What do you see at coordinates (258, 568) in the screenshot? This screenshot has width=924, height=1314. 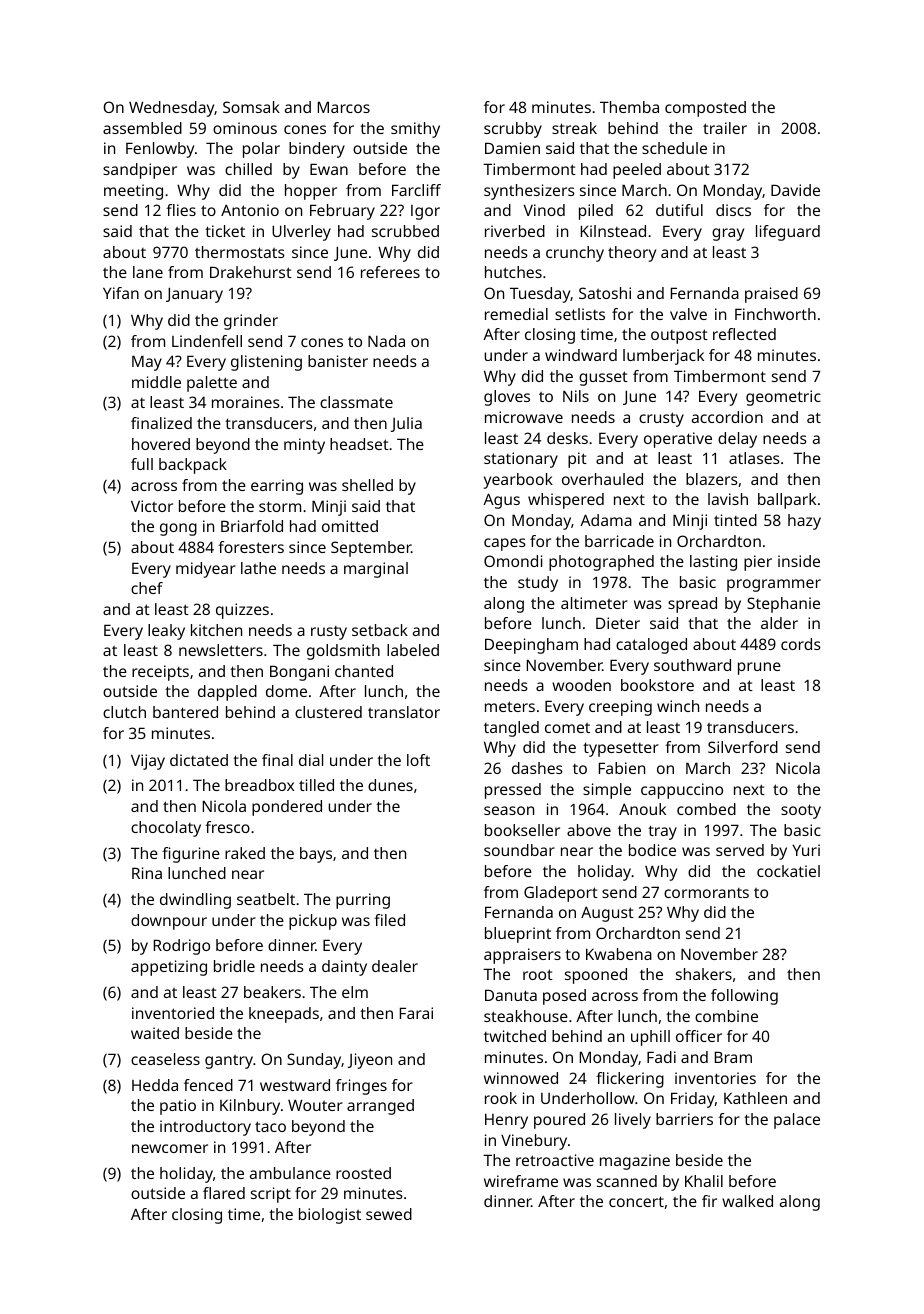 I see `lathe` at bounding box center [258, 568].
